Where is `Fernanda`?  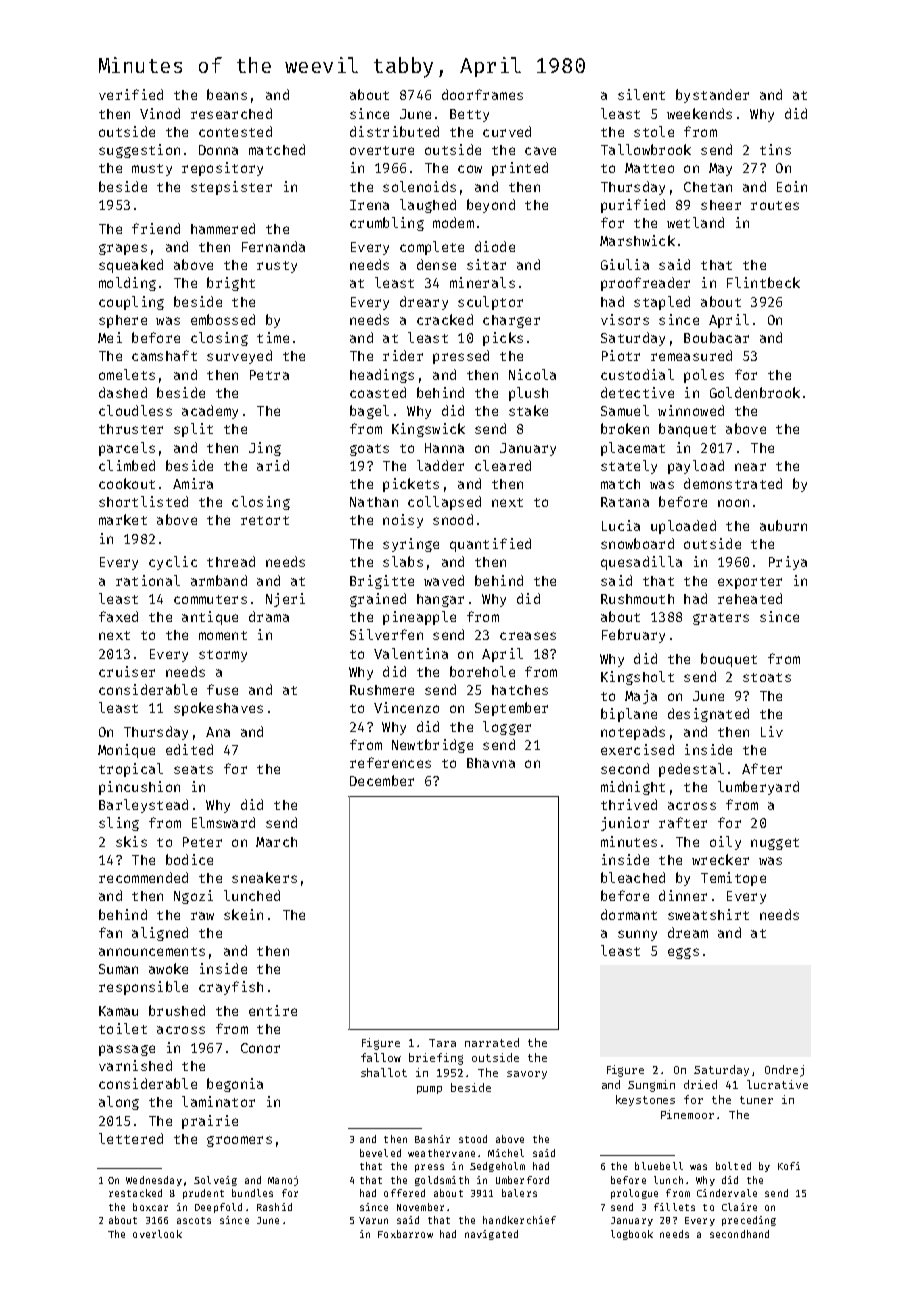
Fernanda is located at coordinates (273, 246).
